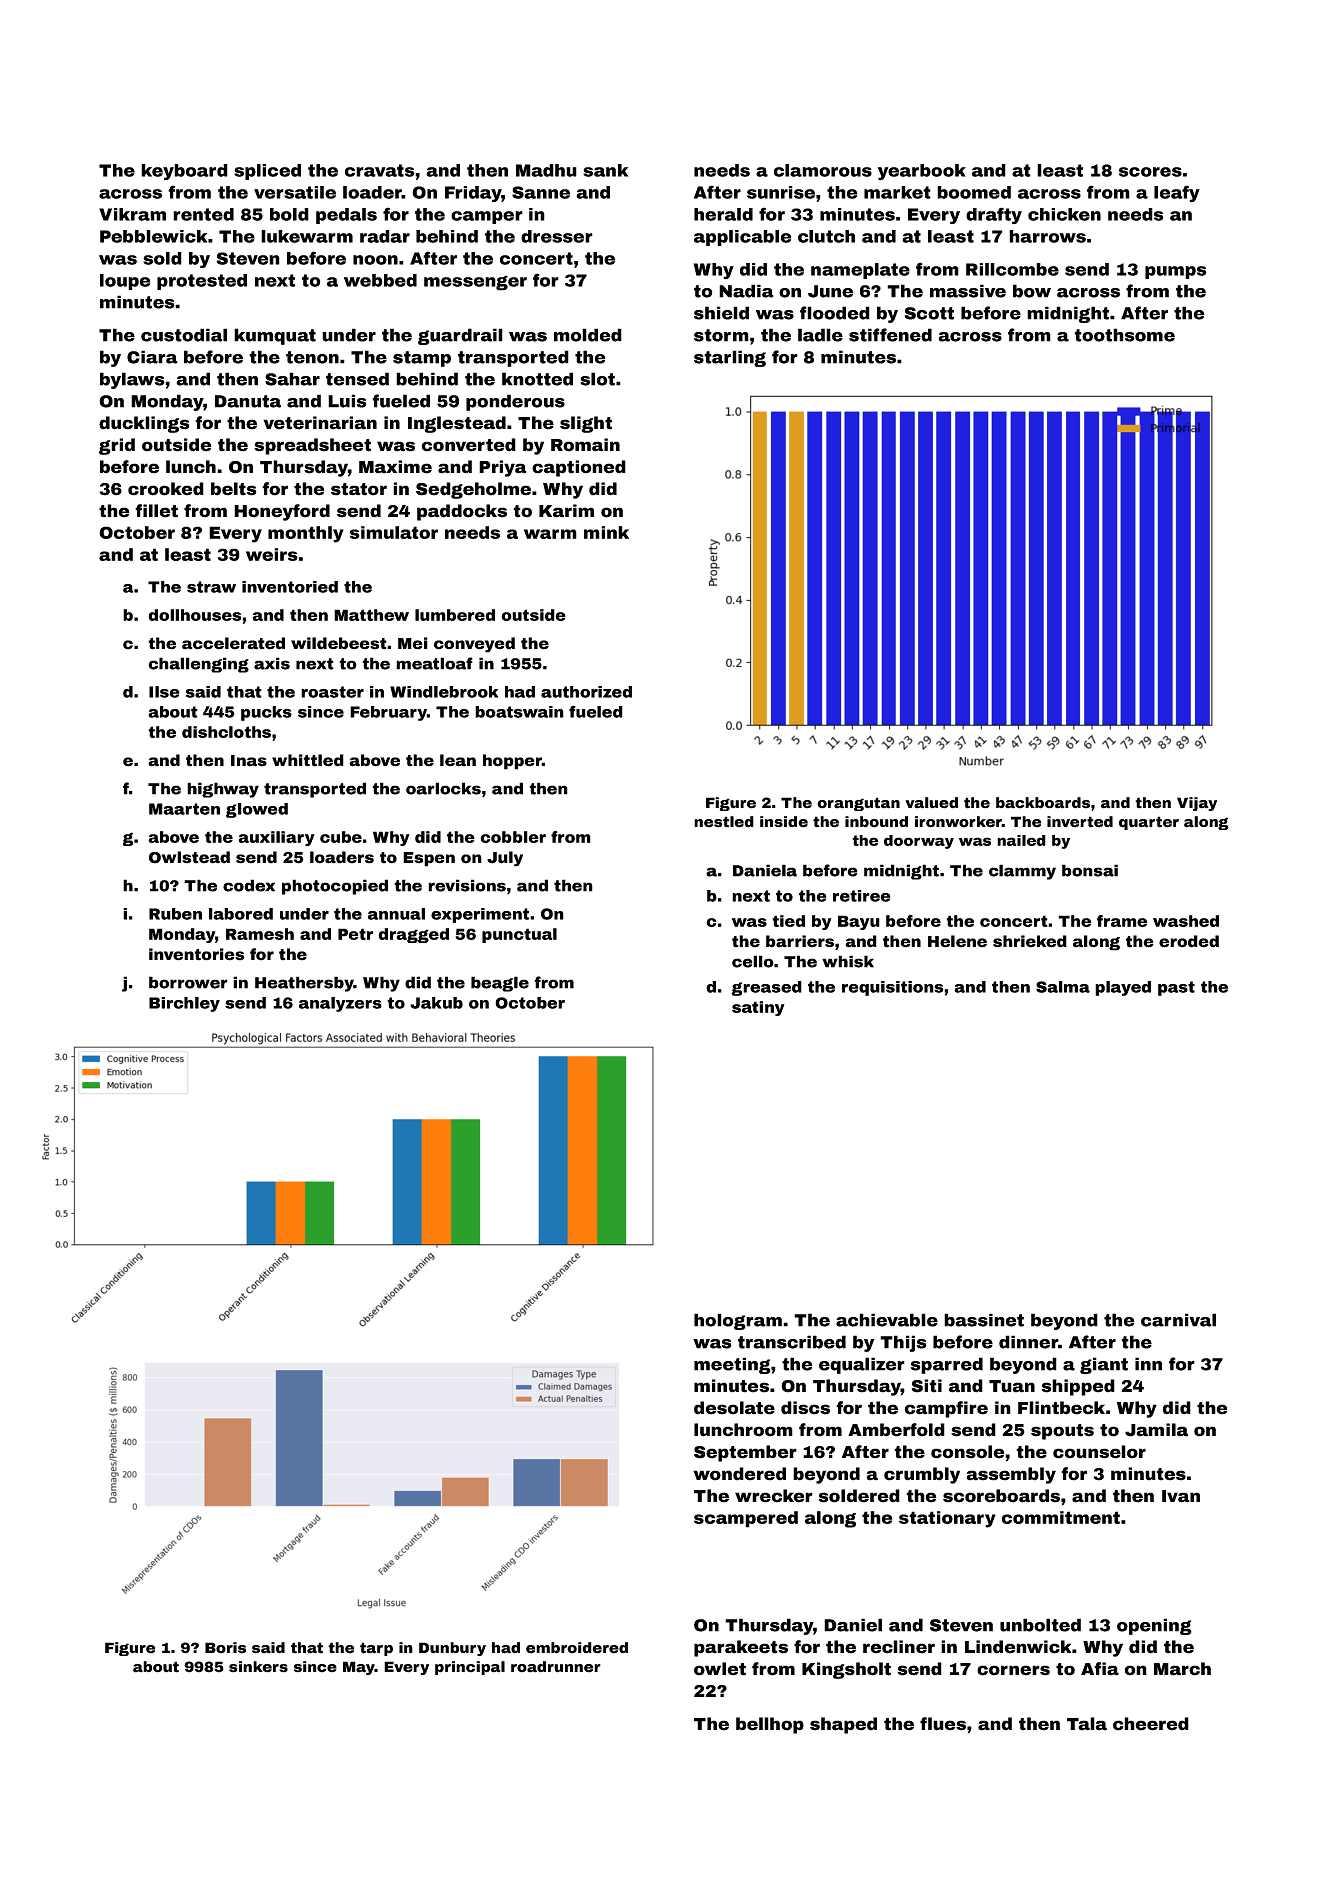  Describe the element at coordinates (947, 1519) in the screenshot. I see `stationary` at that location.
